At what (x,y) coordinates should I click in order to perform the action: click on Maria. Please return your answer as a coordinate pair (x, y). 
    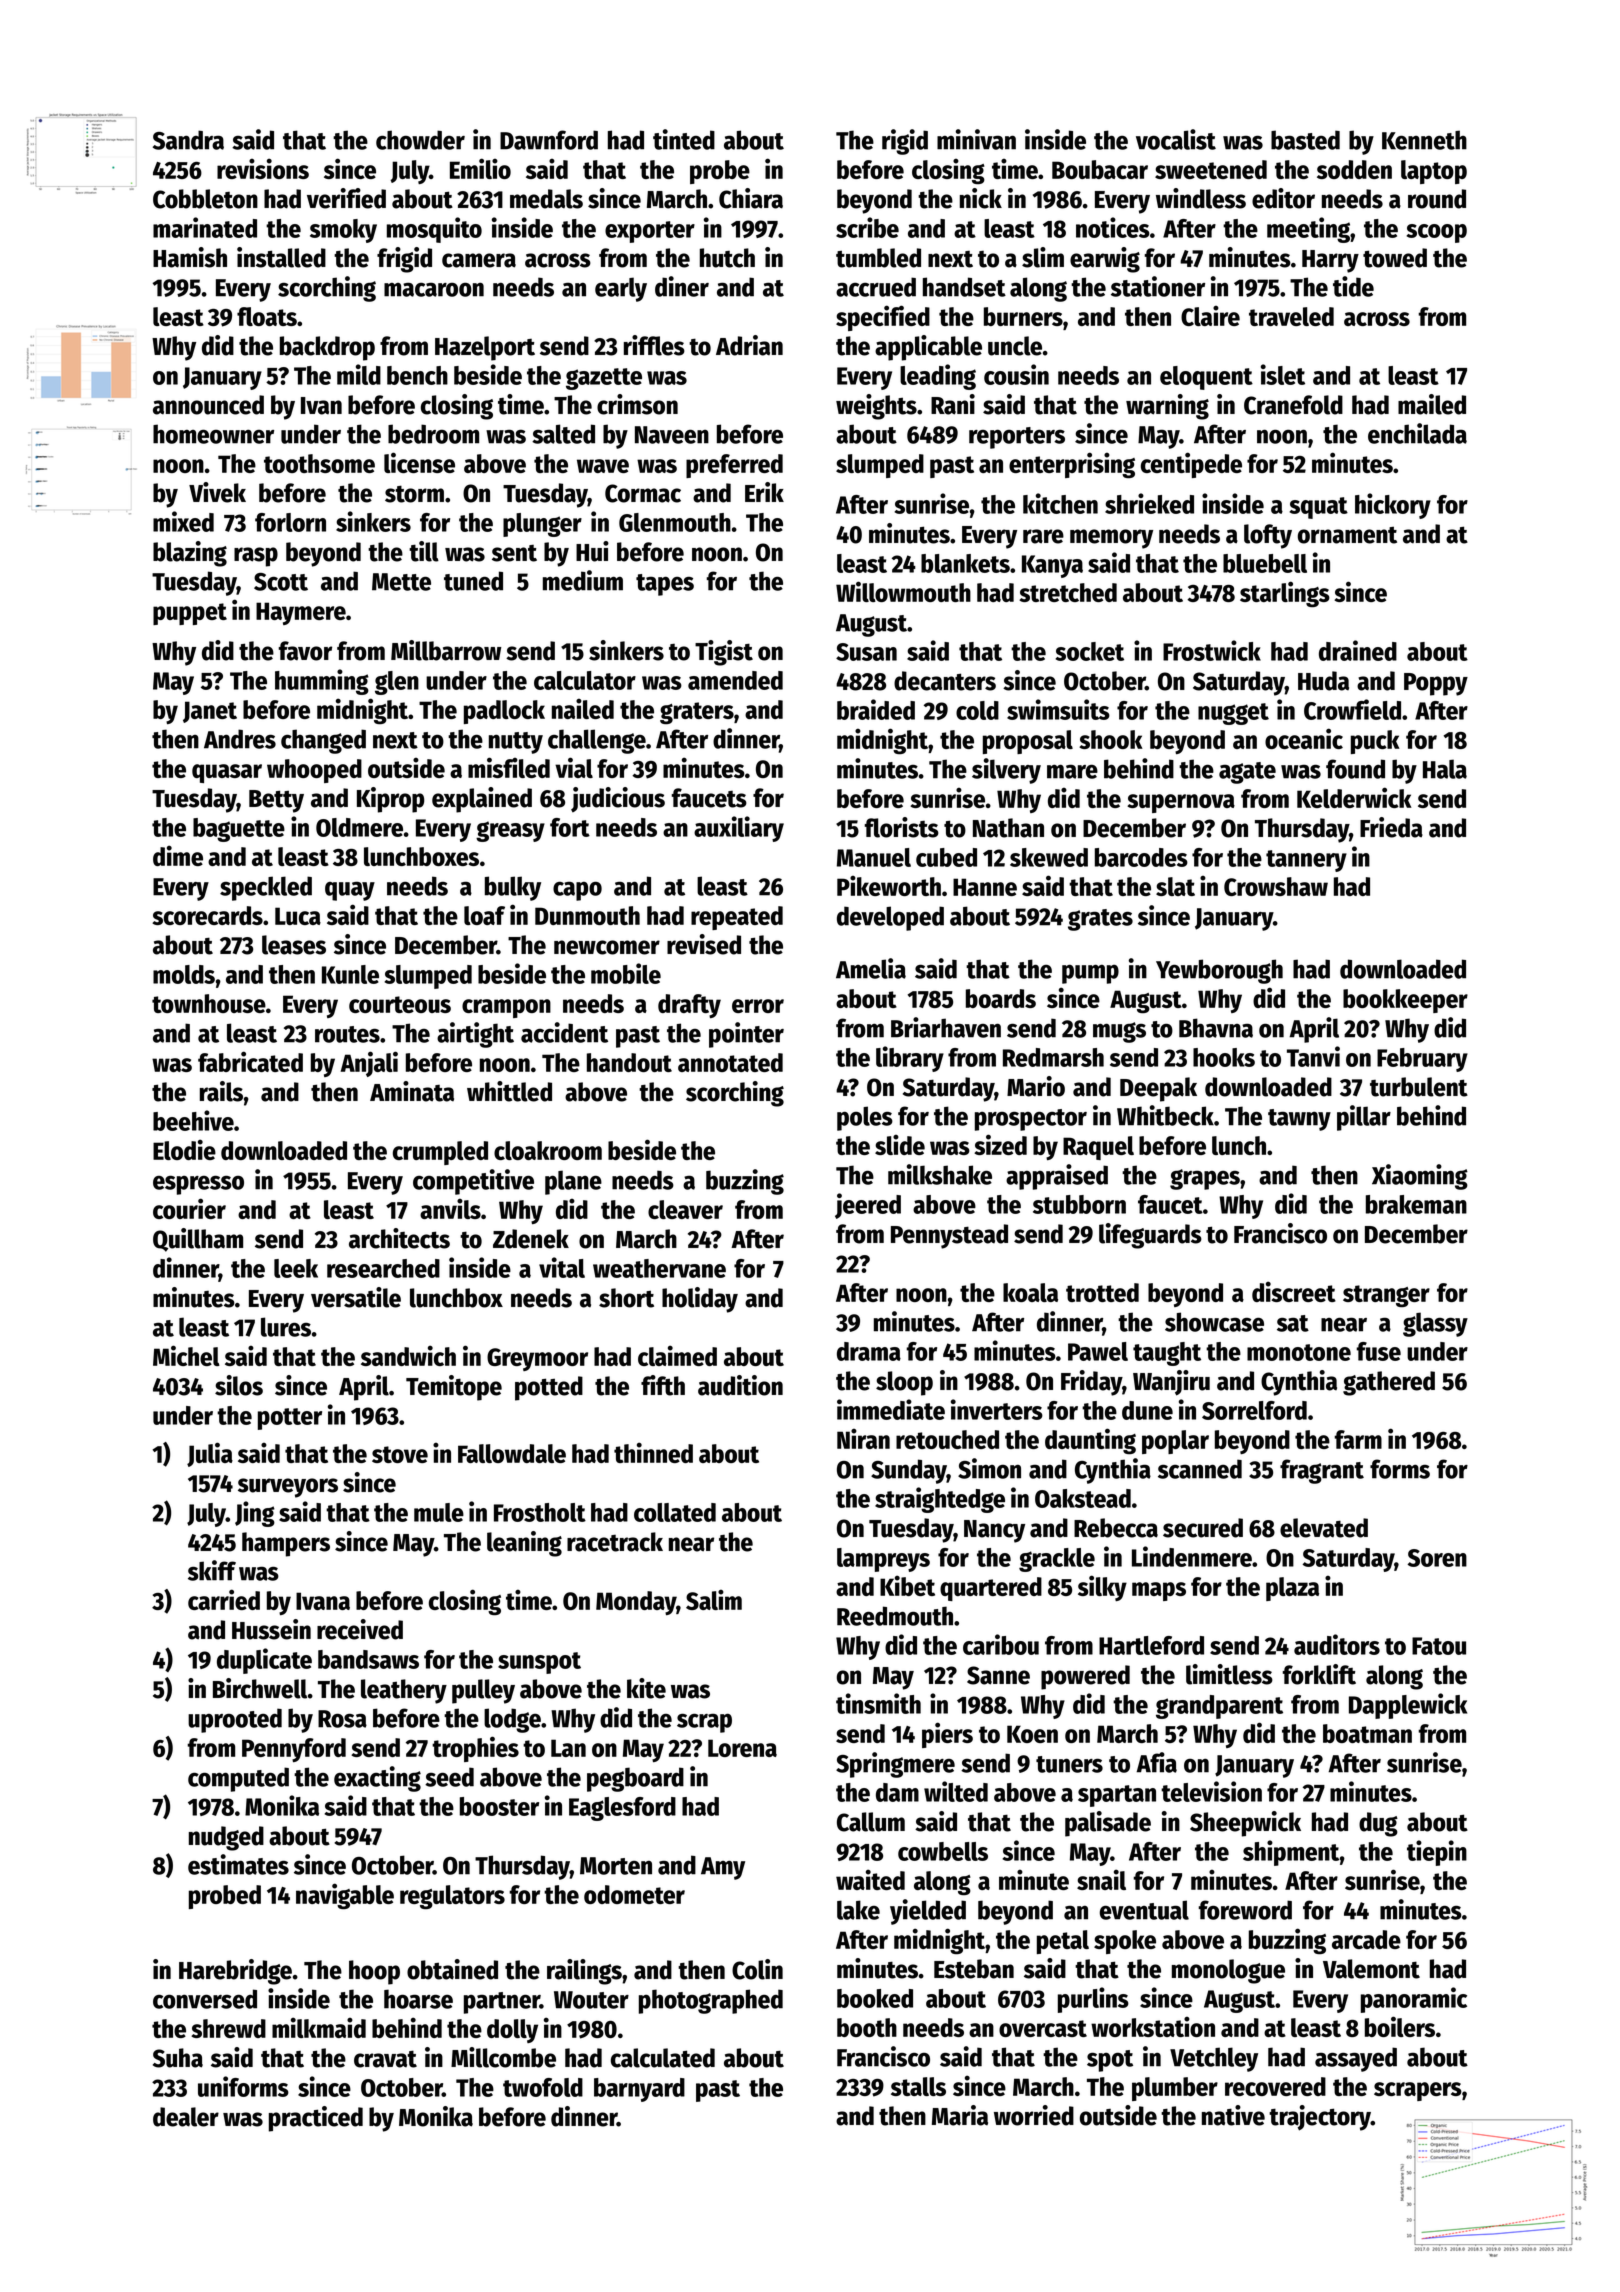
    Looking at the image, I should click on (960, 2115).
